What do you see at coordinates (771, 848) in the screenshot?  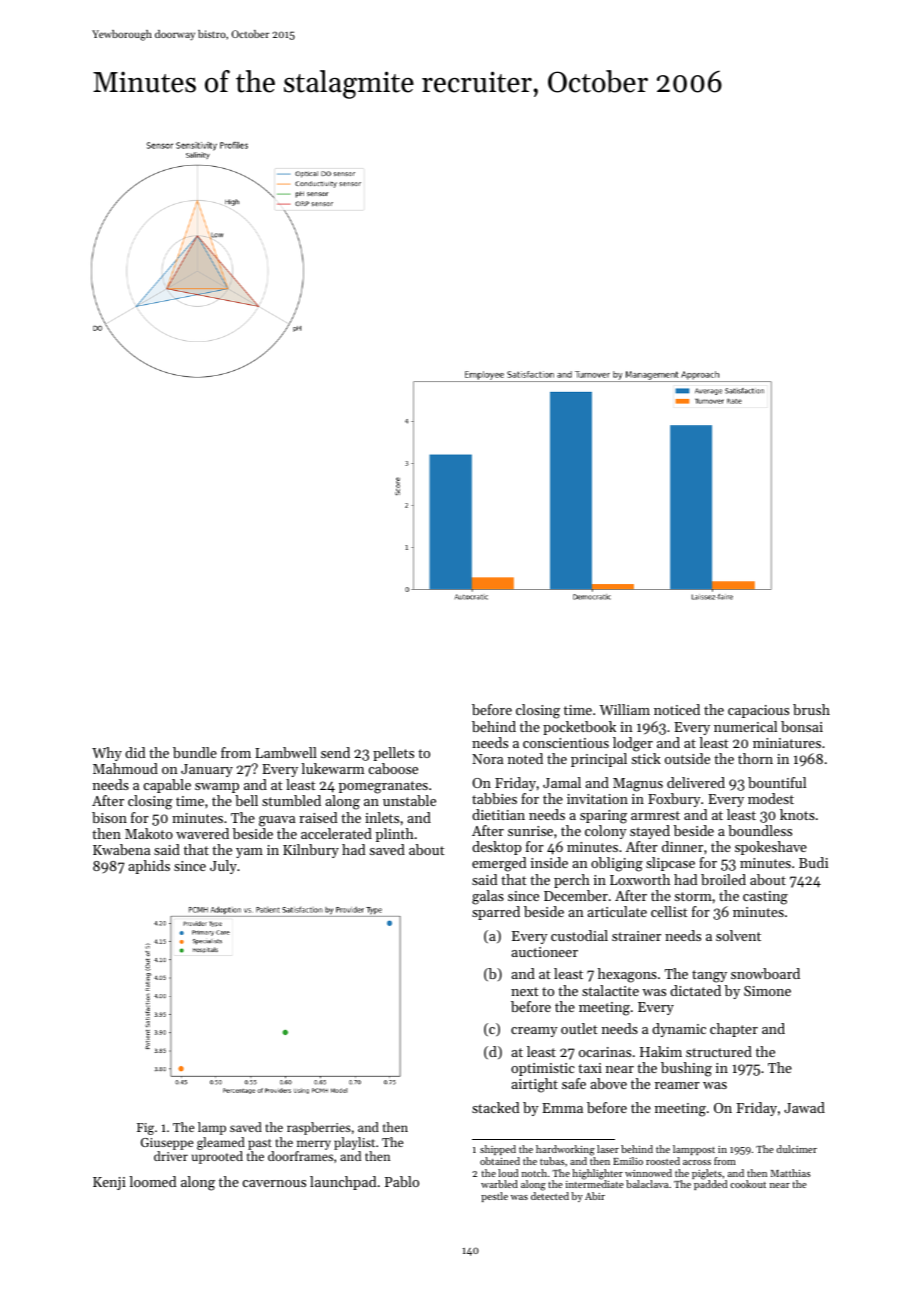 I see `spokeshave` at bounding box center [771, 848].
